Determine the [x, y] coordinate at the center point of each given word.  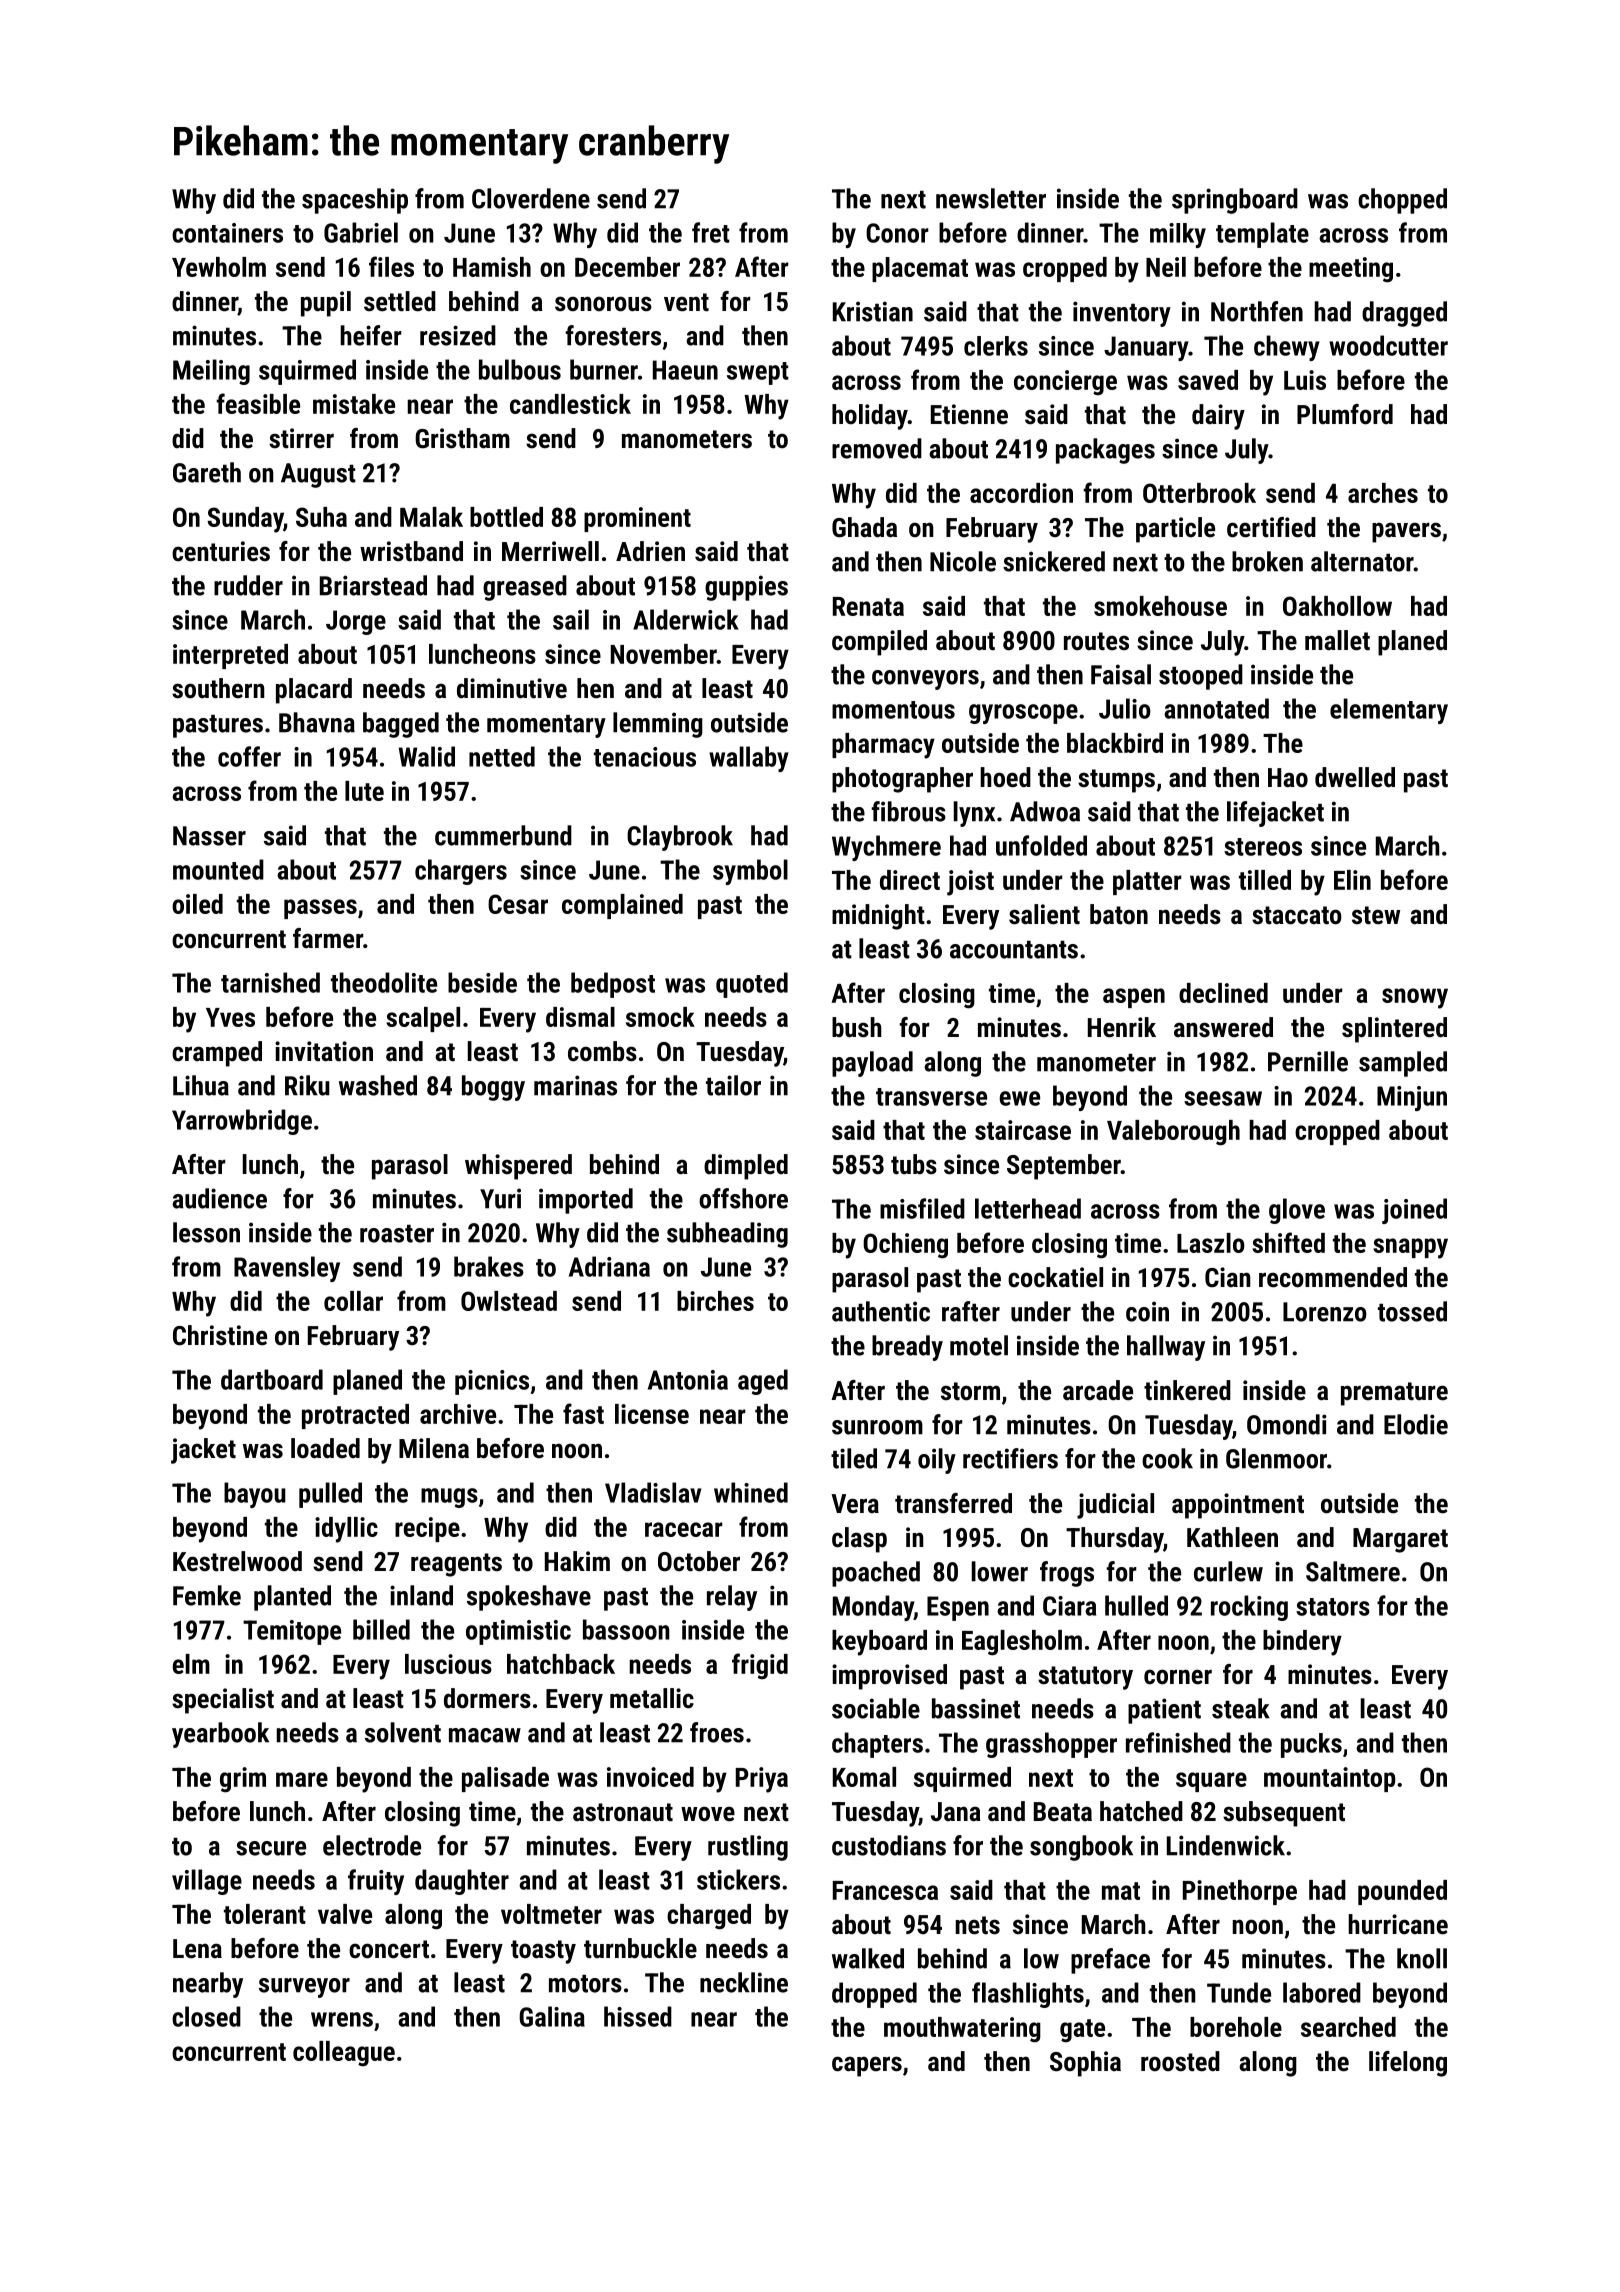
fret [711, 232]
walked [868, 1958]
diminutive [512, 688]
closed [206, 2016]
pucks [1311, 1745]
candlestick [570, 404]
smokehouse [1160, 606]
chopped [1402, 201]
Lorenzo [1325, 1312]
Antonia [688, 1380]
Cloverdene [531, 198]
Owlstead [509, 1301]
